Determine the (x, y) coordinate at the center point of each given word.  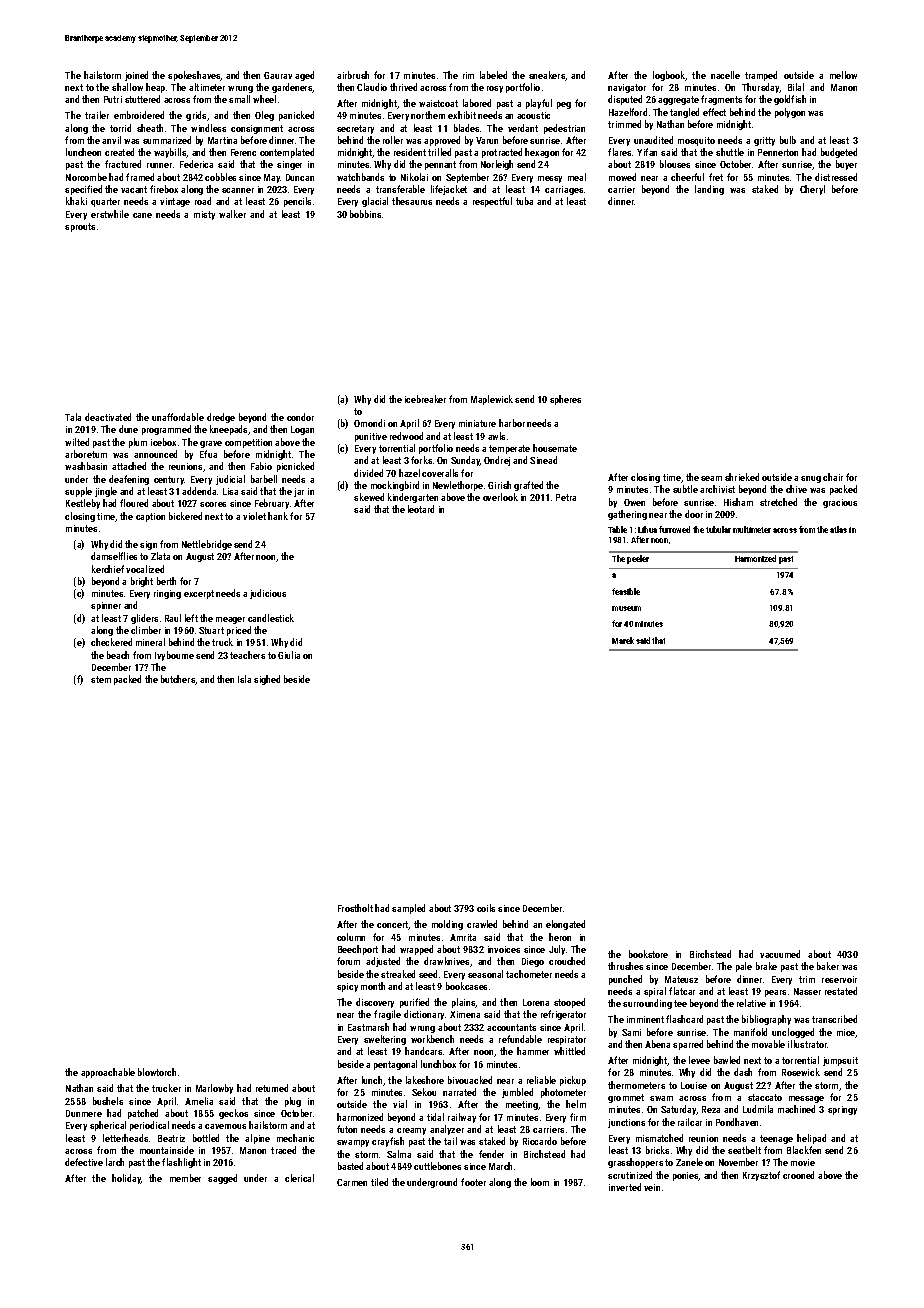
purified (414, 1003)
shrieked (742, 477)
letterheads (125, 1138)
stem (101, 679)
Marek (623, 640)
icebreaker (425, 399)
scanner (238, 190)
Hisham (738, 502)
